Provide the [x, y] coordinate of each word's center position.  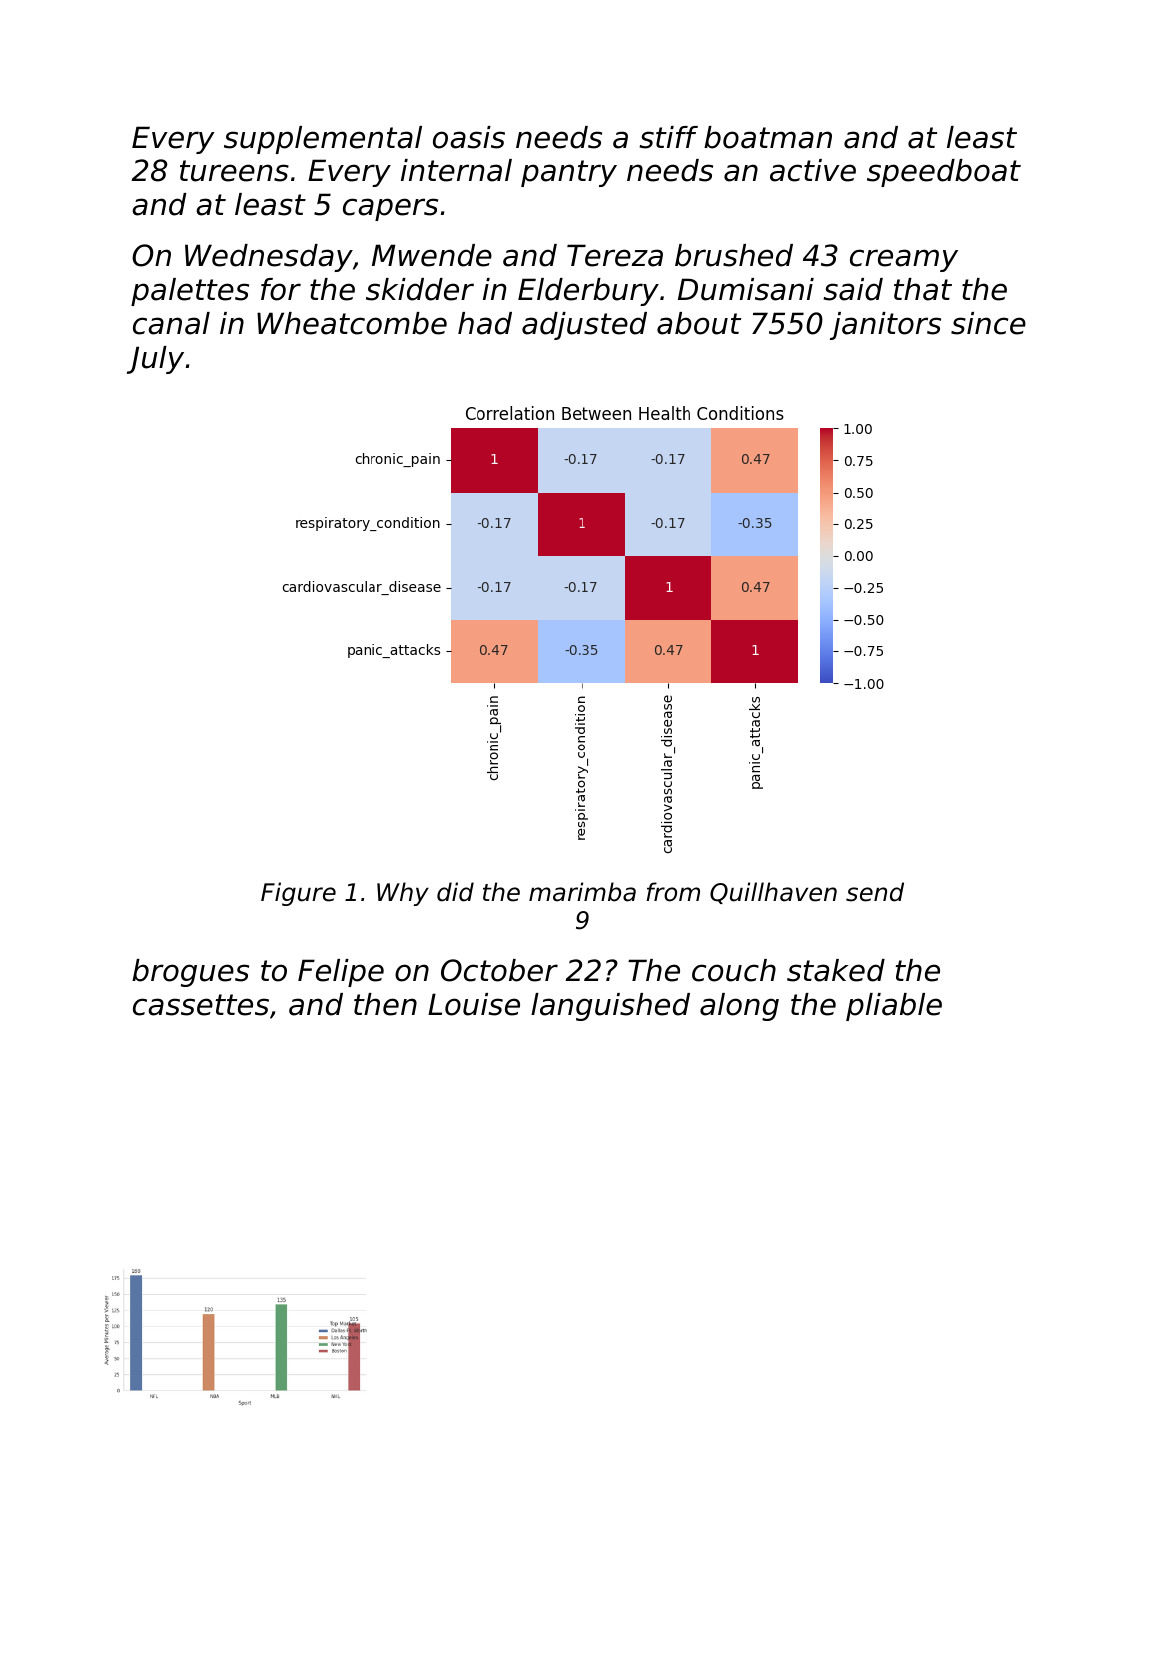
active [813, 170]
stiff [668, 137]
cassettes [201, 1005]
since [988, 323]
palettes [190, 292]
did [455, 892]
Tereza [615, 255]
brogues [190, 973]
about [699, 323]
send [875, 892]
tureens [234, 171]
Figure [298, 894]
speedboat [944, 173]
